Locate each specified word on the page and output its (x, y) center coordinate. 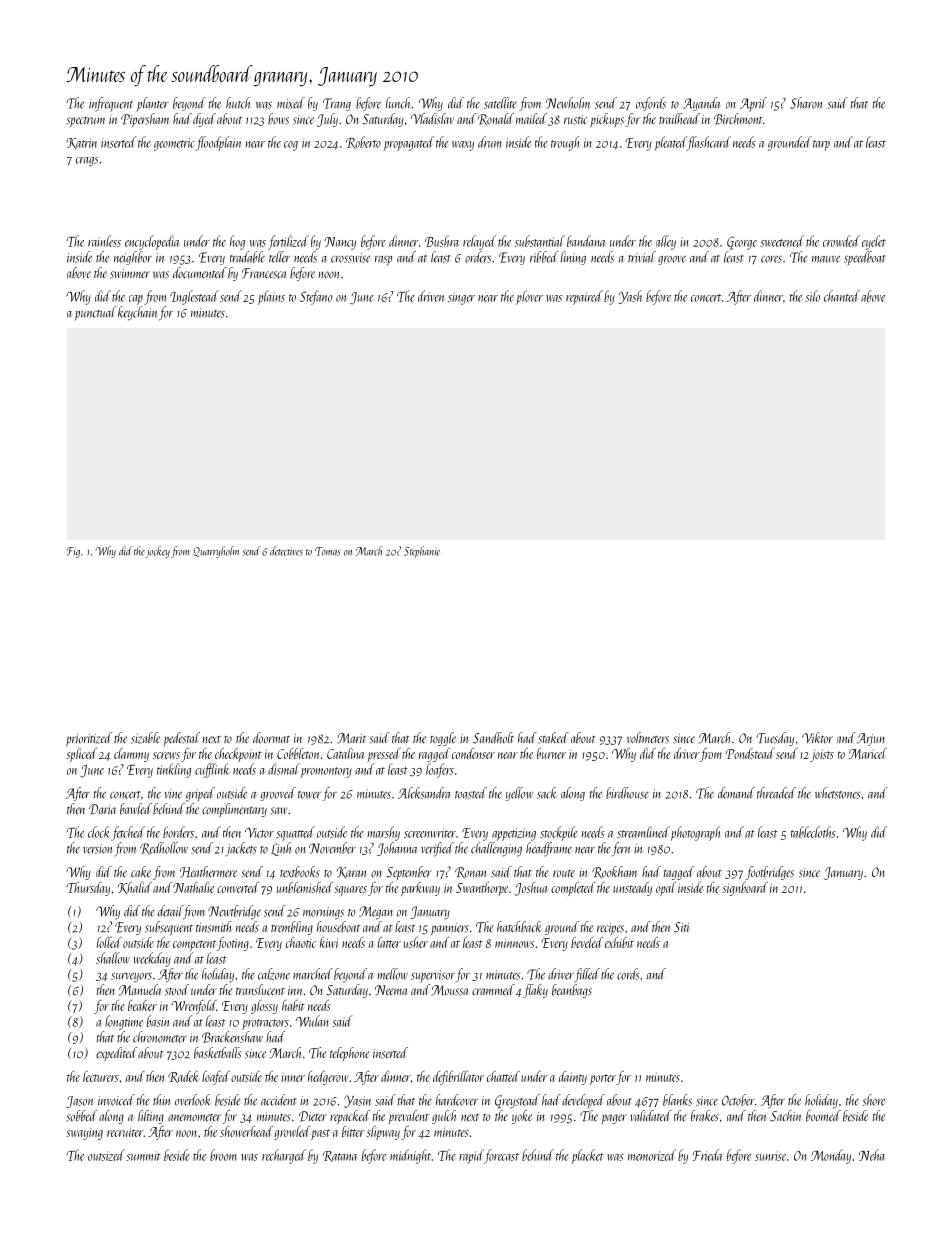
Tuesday (775, 739)
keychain (137, 313)
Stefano (316, 297)
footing (233, 944)
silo (812, 296)
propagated (408, 143)
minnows (515, 943)
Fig (73, 552)
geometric (174, 144)
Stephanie (422, 552)
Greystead (517, 1101)
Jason (79, 1102)
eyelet (874, 242)
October (738, 1100)
